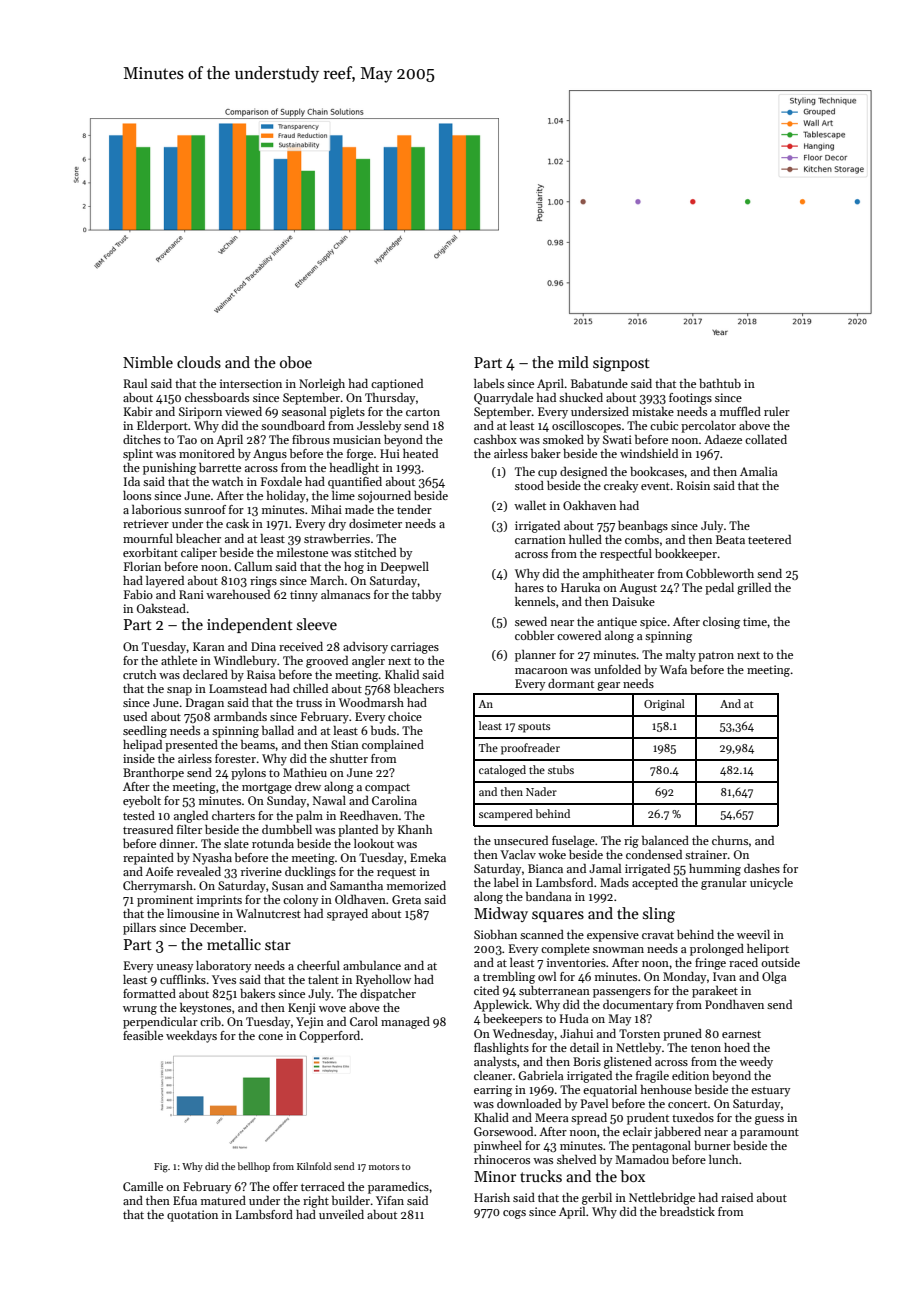 The image size is (924, 1308). What do you see at coordinates (300, 901) in the page?
I see `colony` at bounding box center [300, 901].
